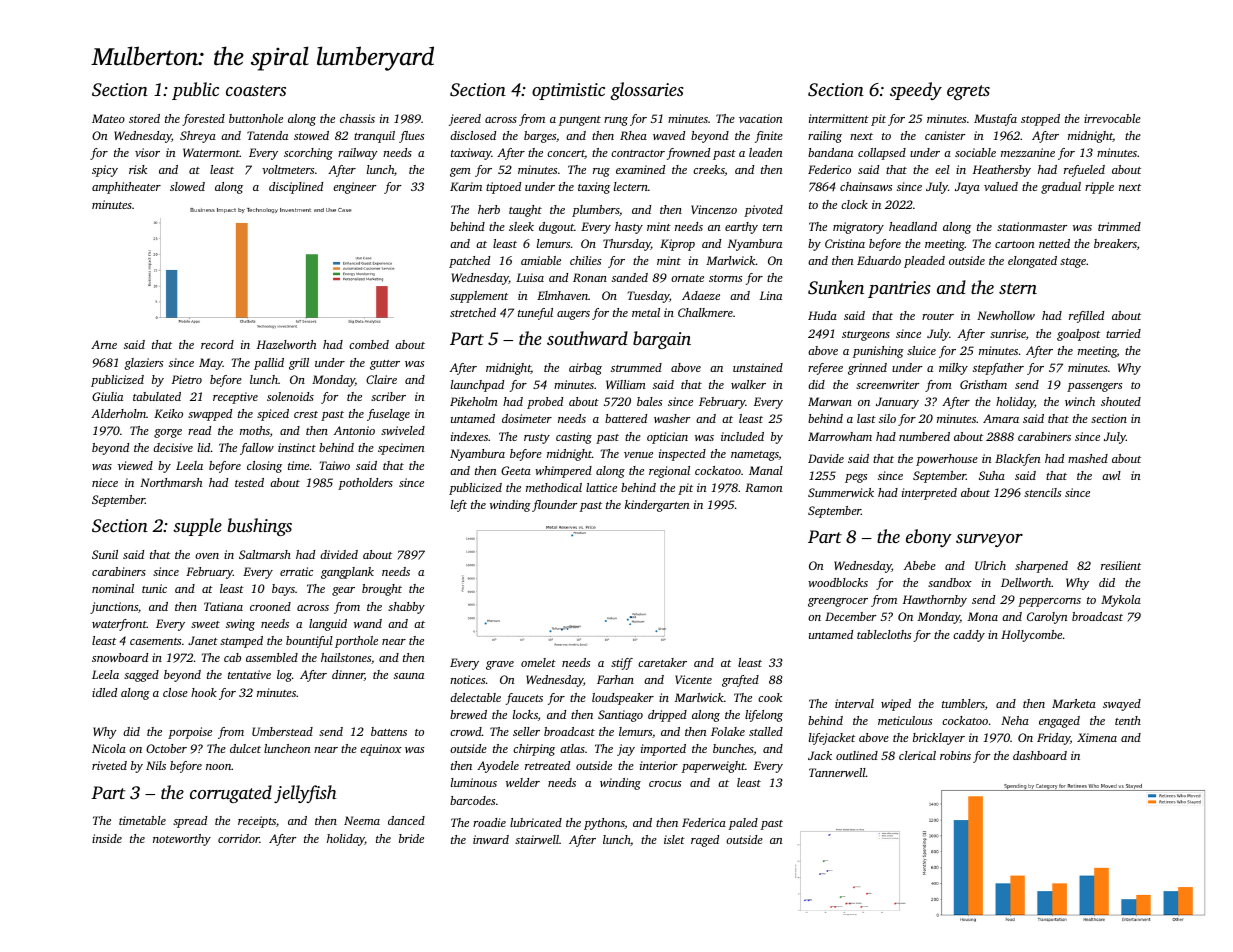 This page has width=1233, height=952. I want to click on coasters, so click(256, 90).
